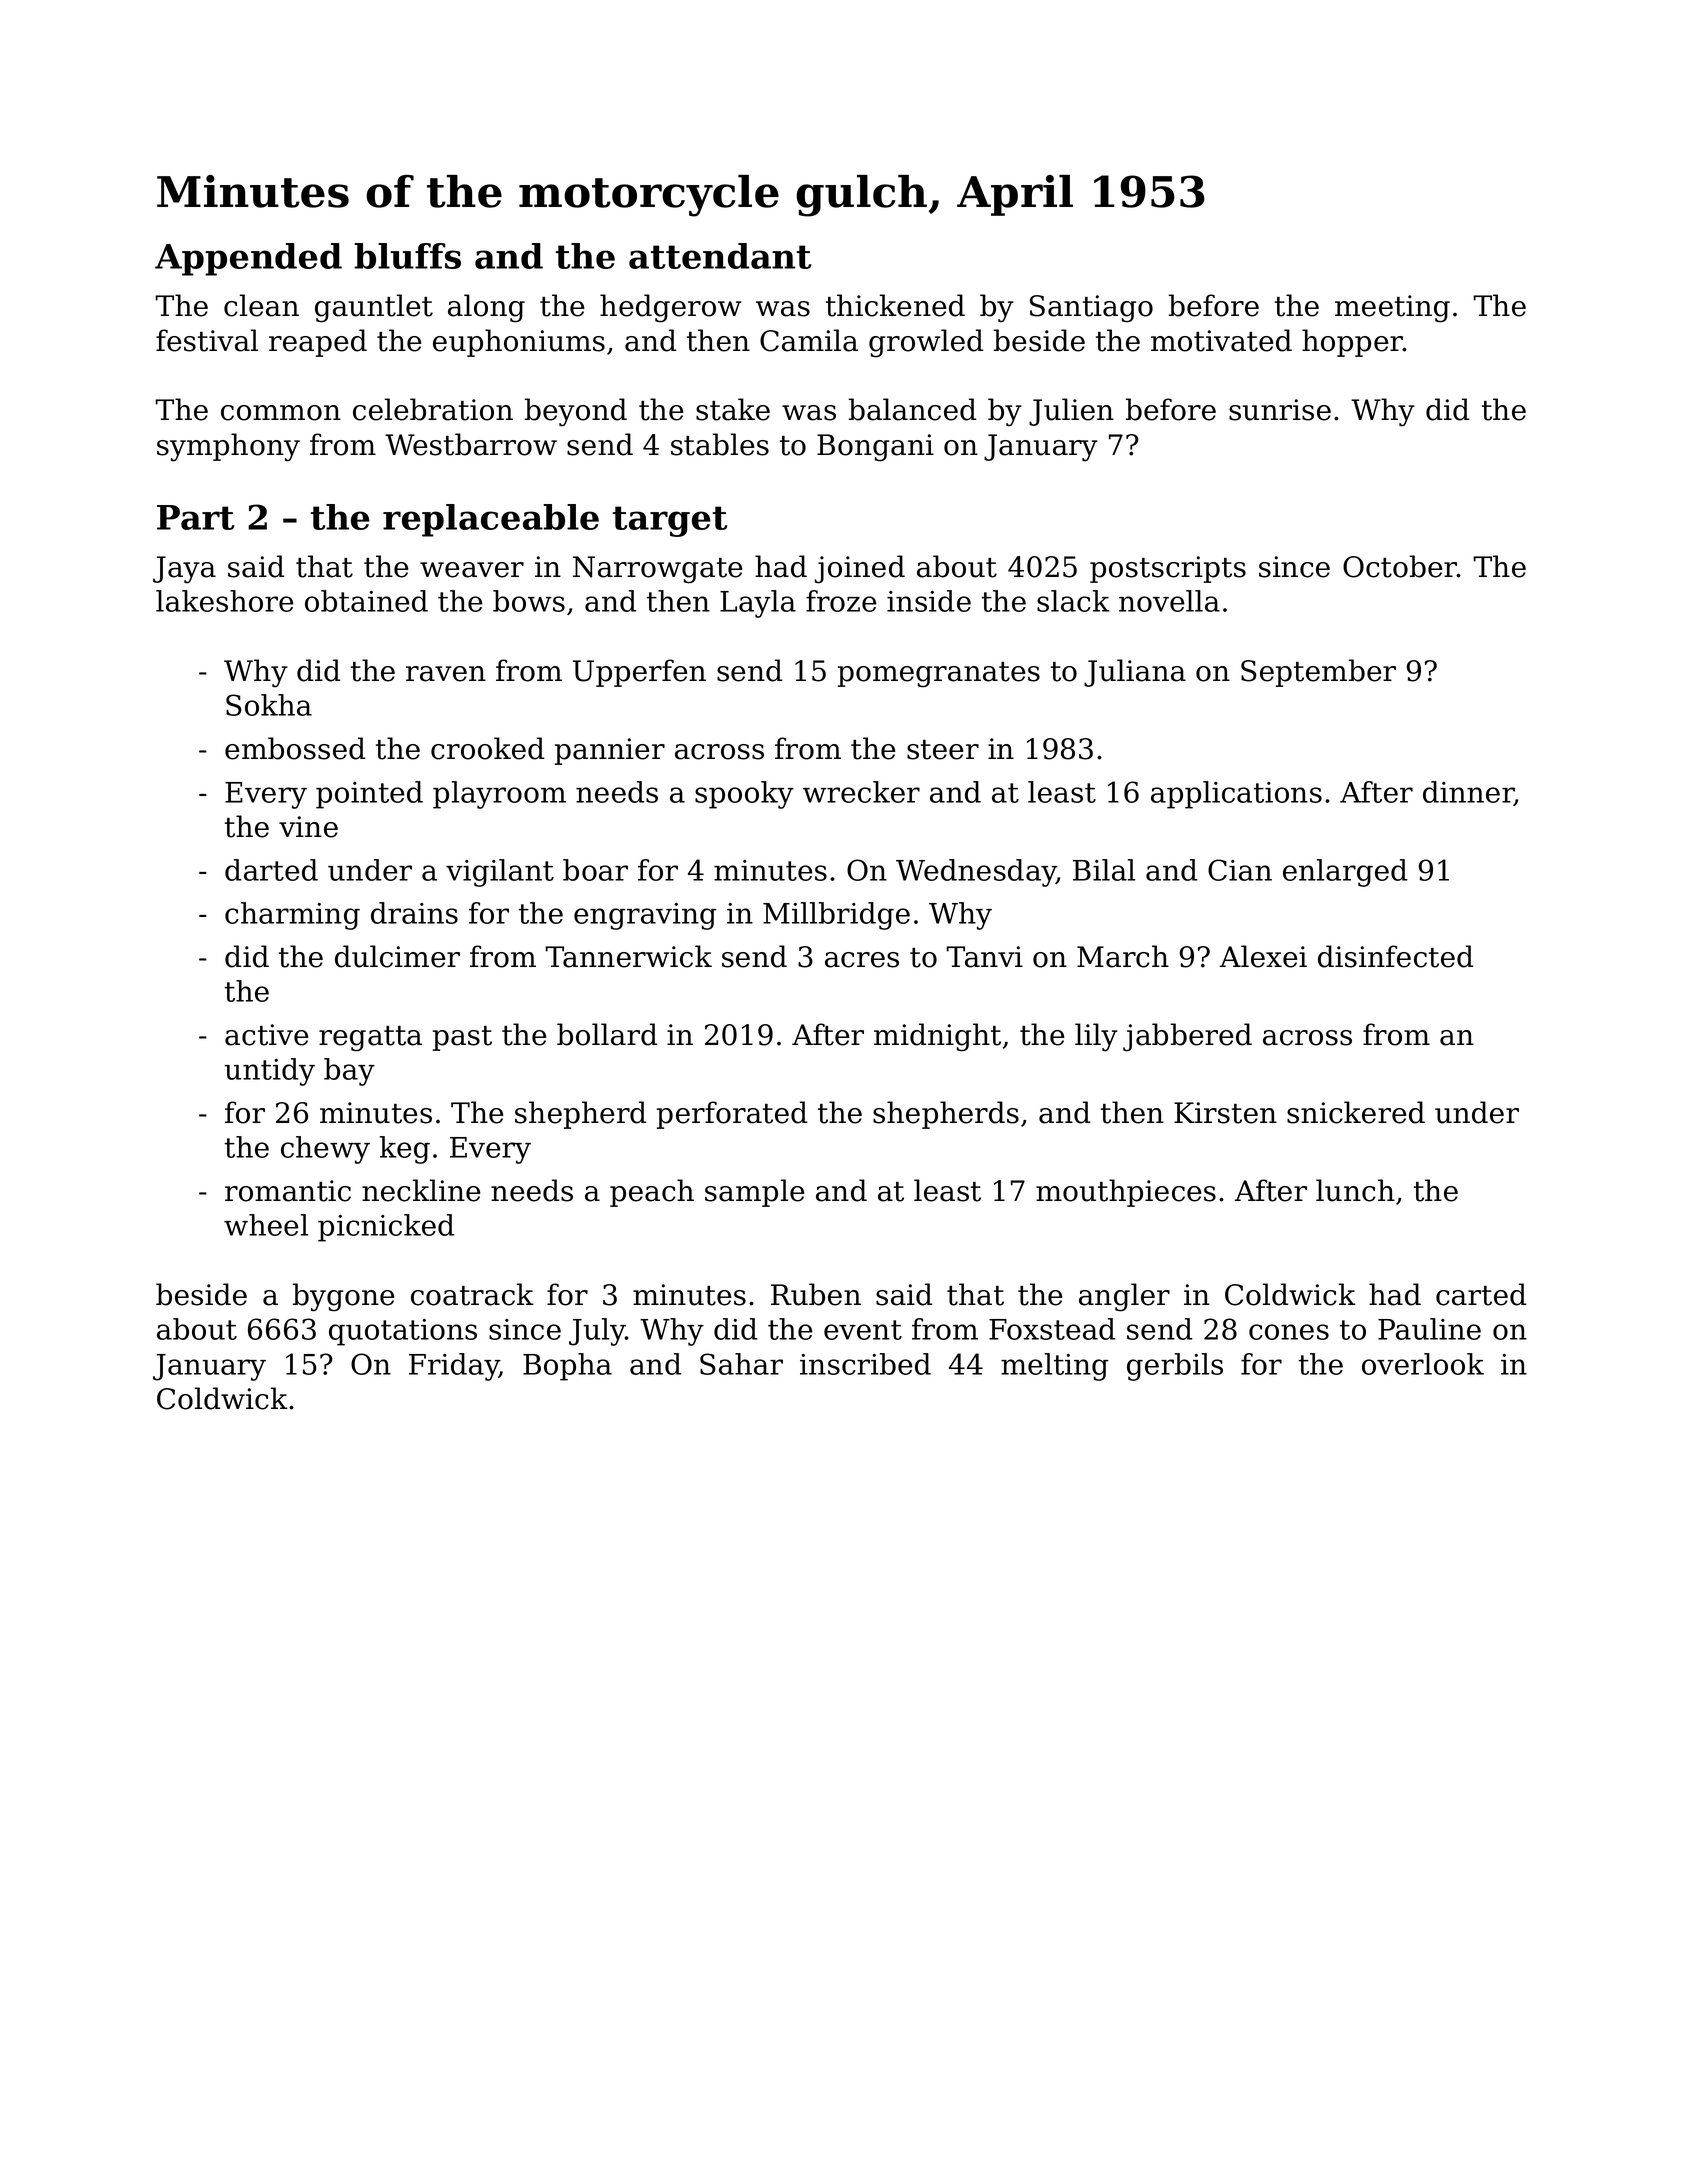 The height and width of the screenshot is (2178, 1683). What do you see at coordinates (1236, 795) in the screenshot?
I see `applications` at bounding box center [1236, 795].
